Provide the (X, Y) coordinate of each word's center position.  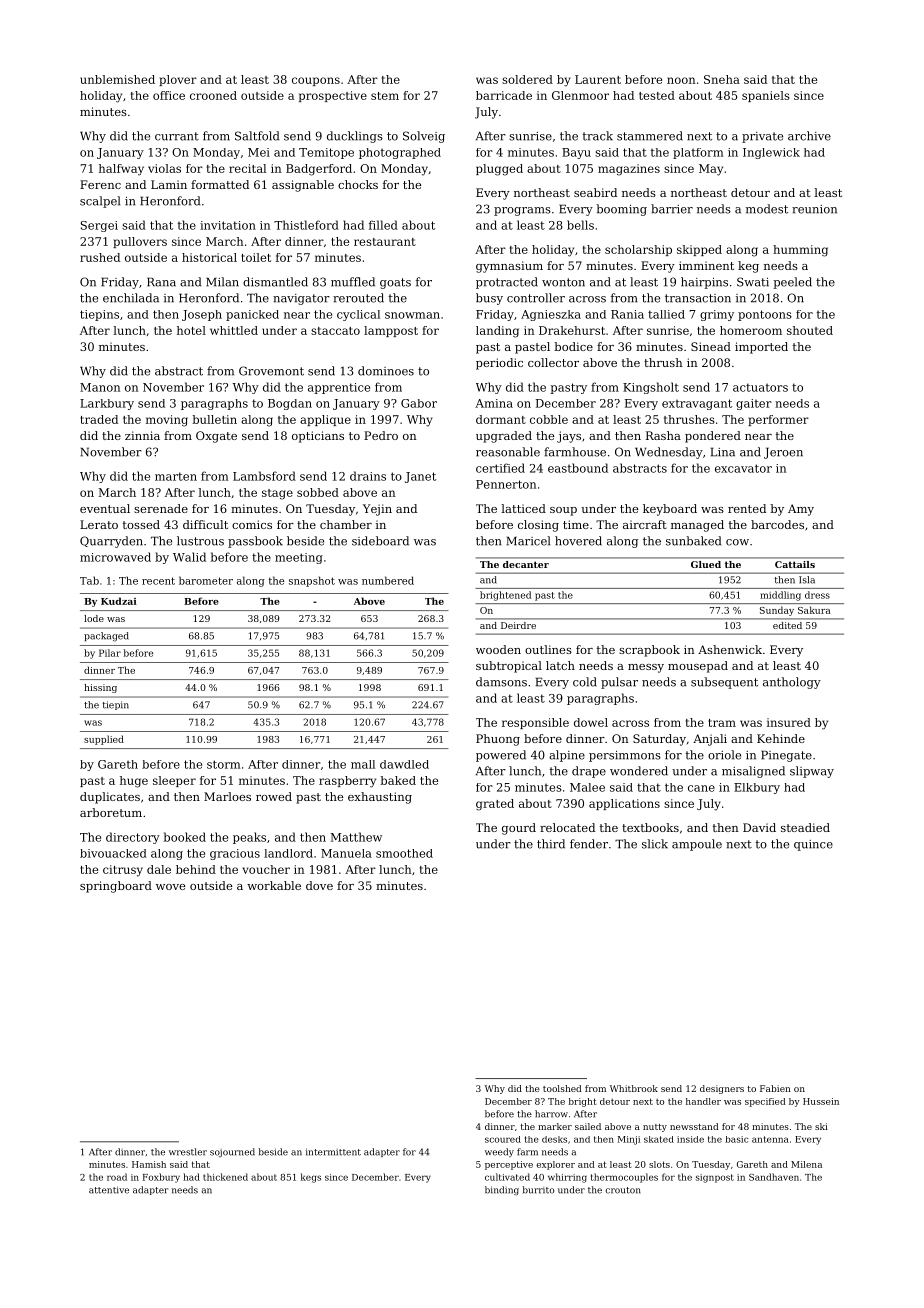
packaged (106, 637)
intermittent (333, 1152)
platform (698, 153)
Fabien (775, 1088)
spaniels (766, 96)
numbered (388, 580)
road (117, 1177)
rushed (100, 257)
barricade (504, 95)
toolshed (562, 1088)
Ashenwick (730, 649)
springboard (116, 887)
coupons (316, 81)
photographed (400, 153)
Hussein (821, 1101)
